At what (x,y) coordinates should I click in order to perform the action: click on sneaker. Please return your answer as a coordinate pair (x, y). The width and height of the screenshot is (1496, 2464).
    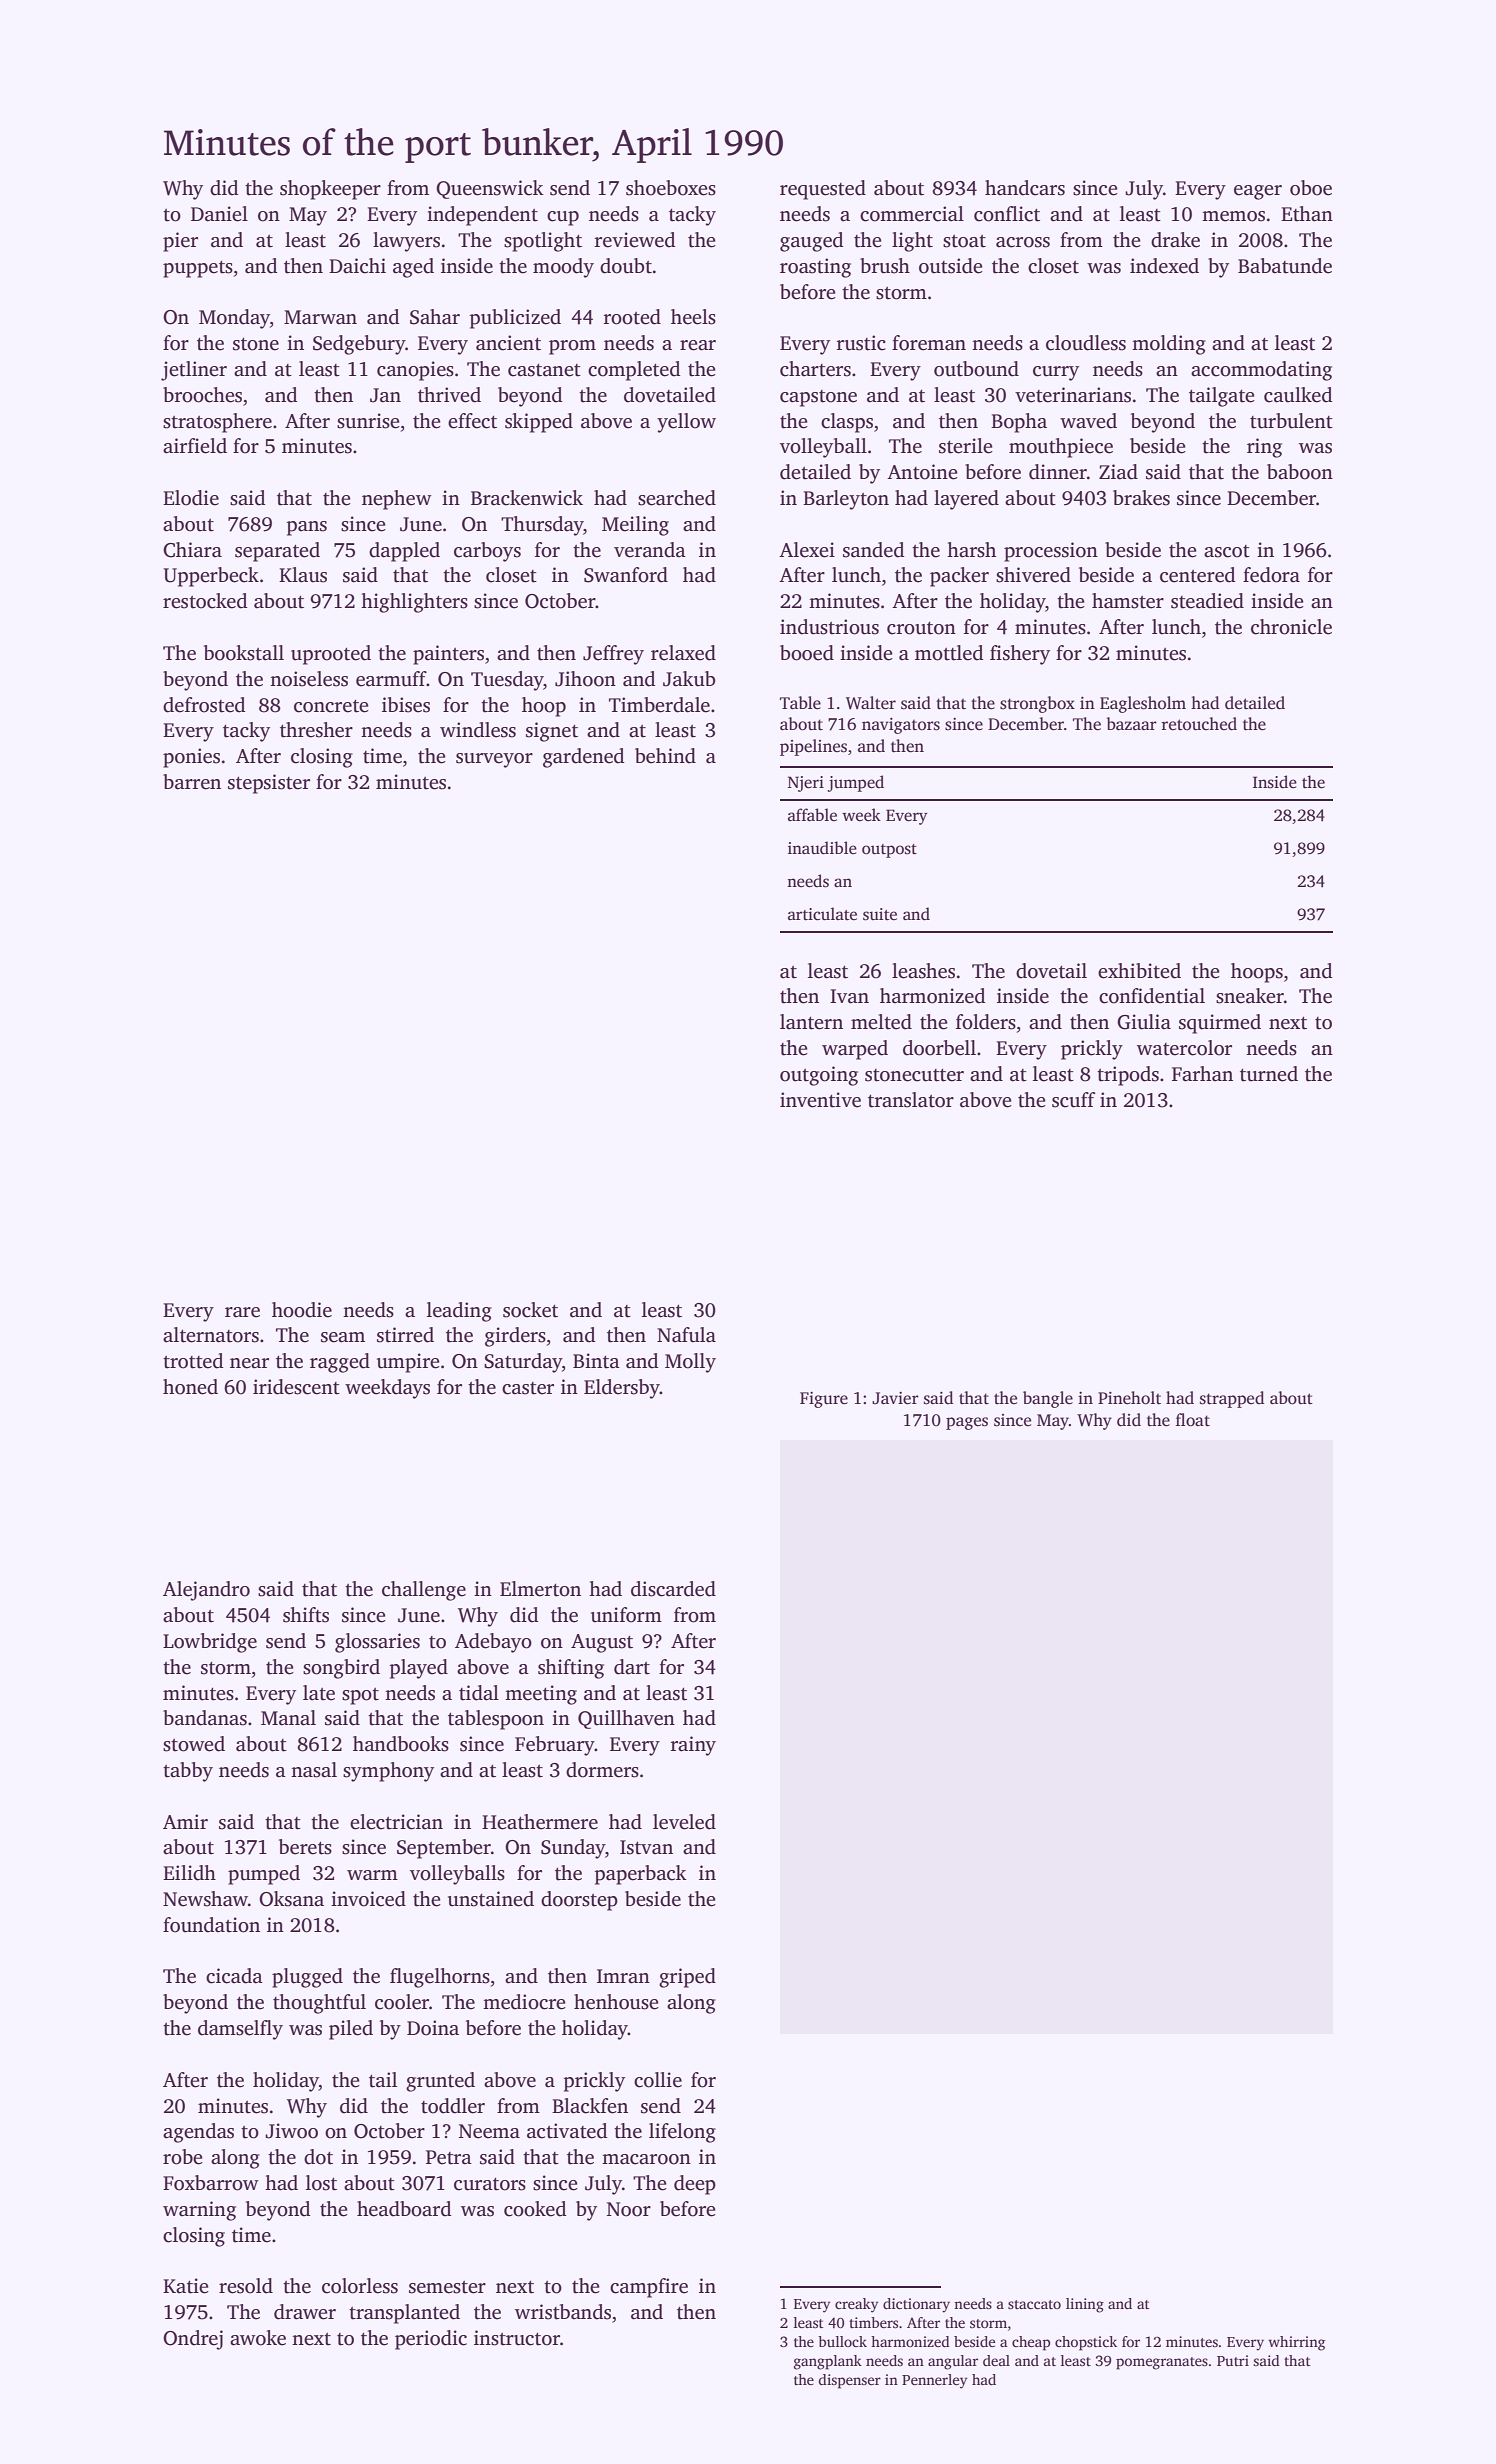
    Looking at the image, I should click on (1250, 996).
